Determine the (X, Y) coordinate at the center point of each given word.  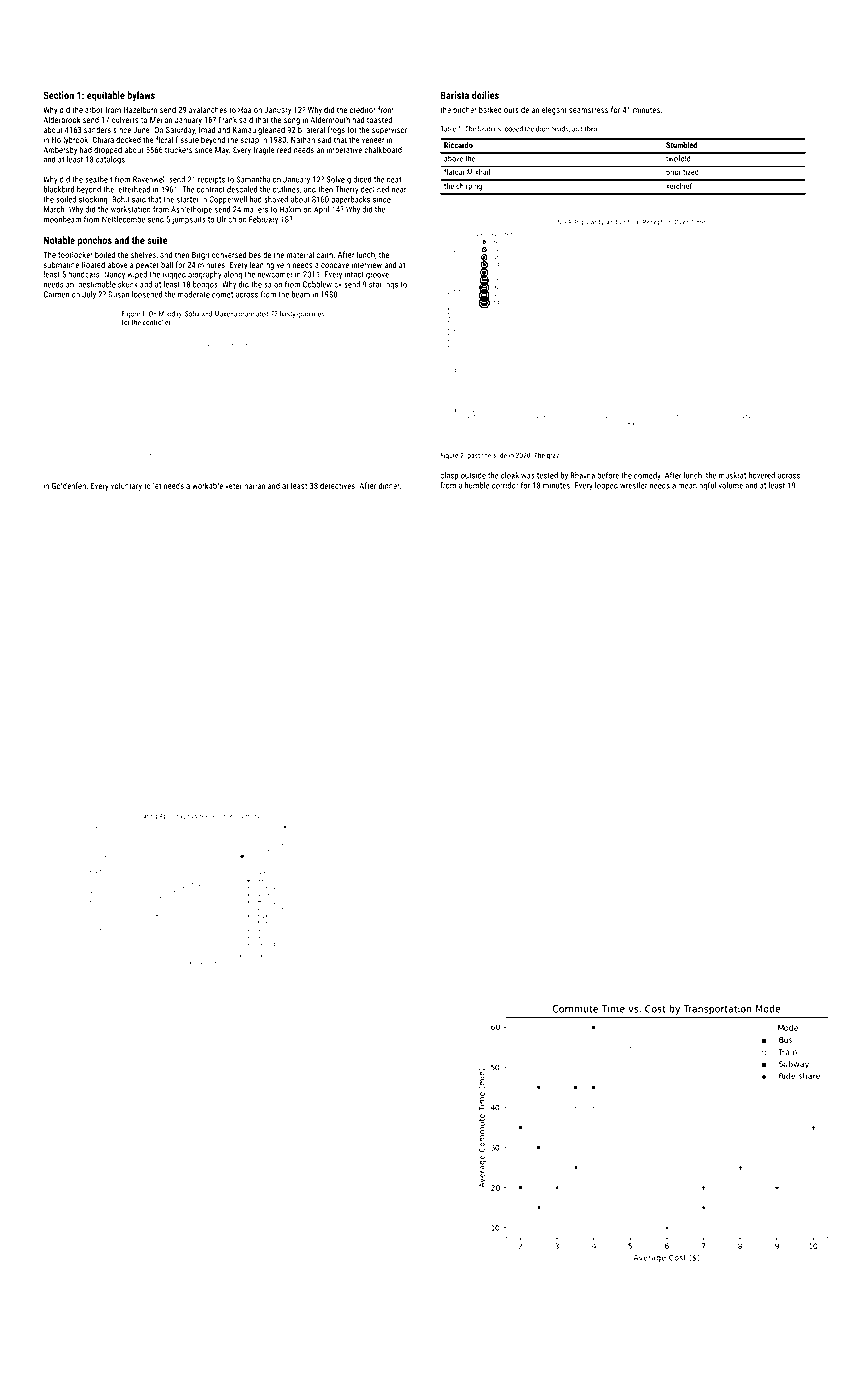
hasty (287, 314)
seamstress (588, 110)
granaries (311, 315)
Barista (455, 95)
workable (207, 485)
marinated (254, 314)
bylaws (141, 96)
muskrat (732, 475)
